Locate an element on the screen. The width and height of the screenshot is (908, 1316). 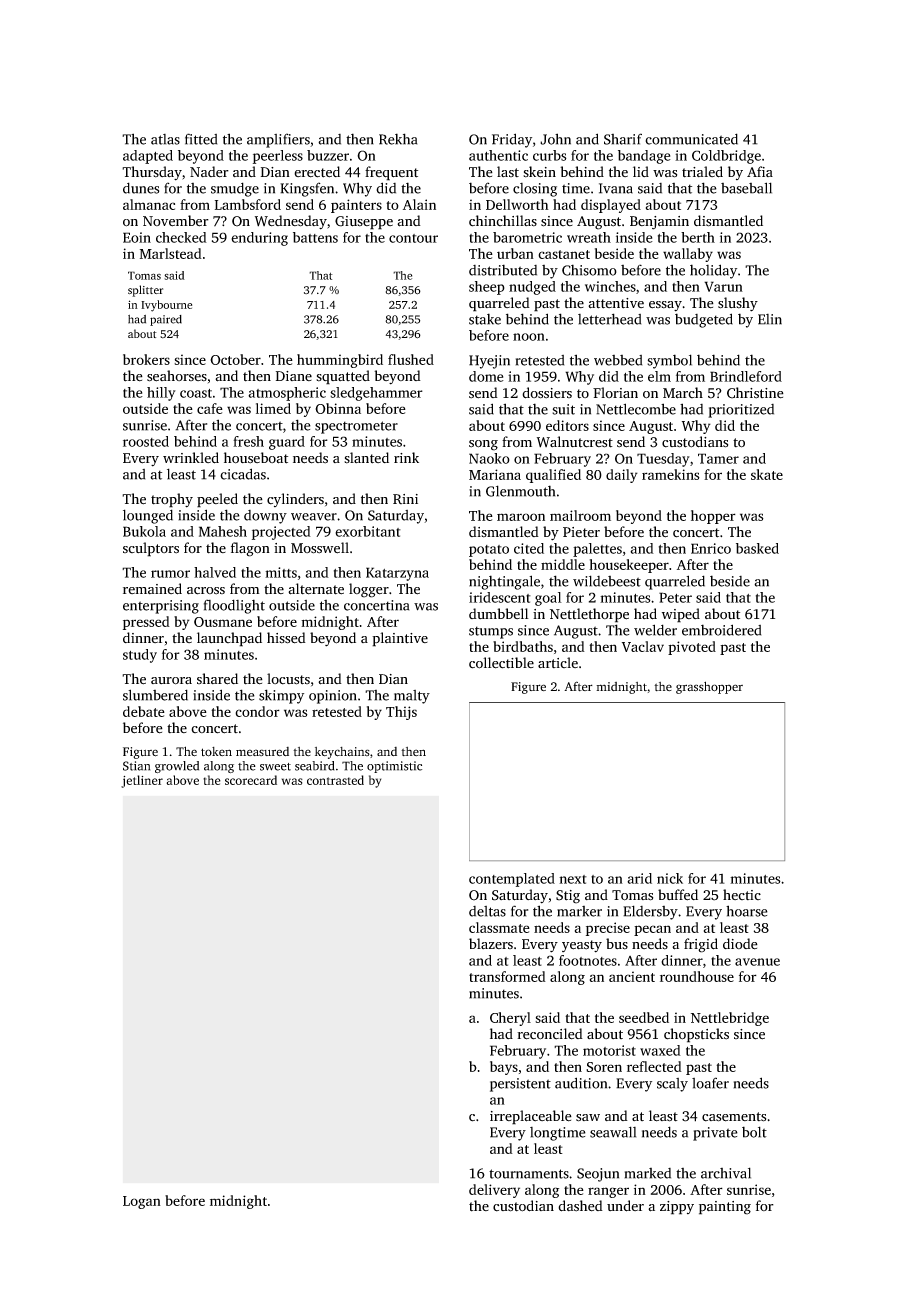
Tamer is located at coordinates (718, 458).
